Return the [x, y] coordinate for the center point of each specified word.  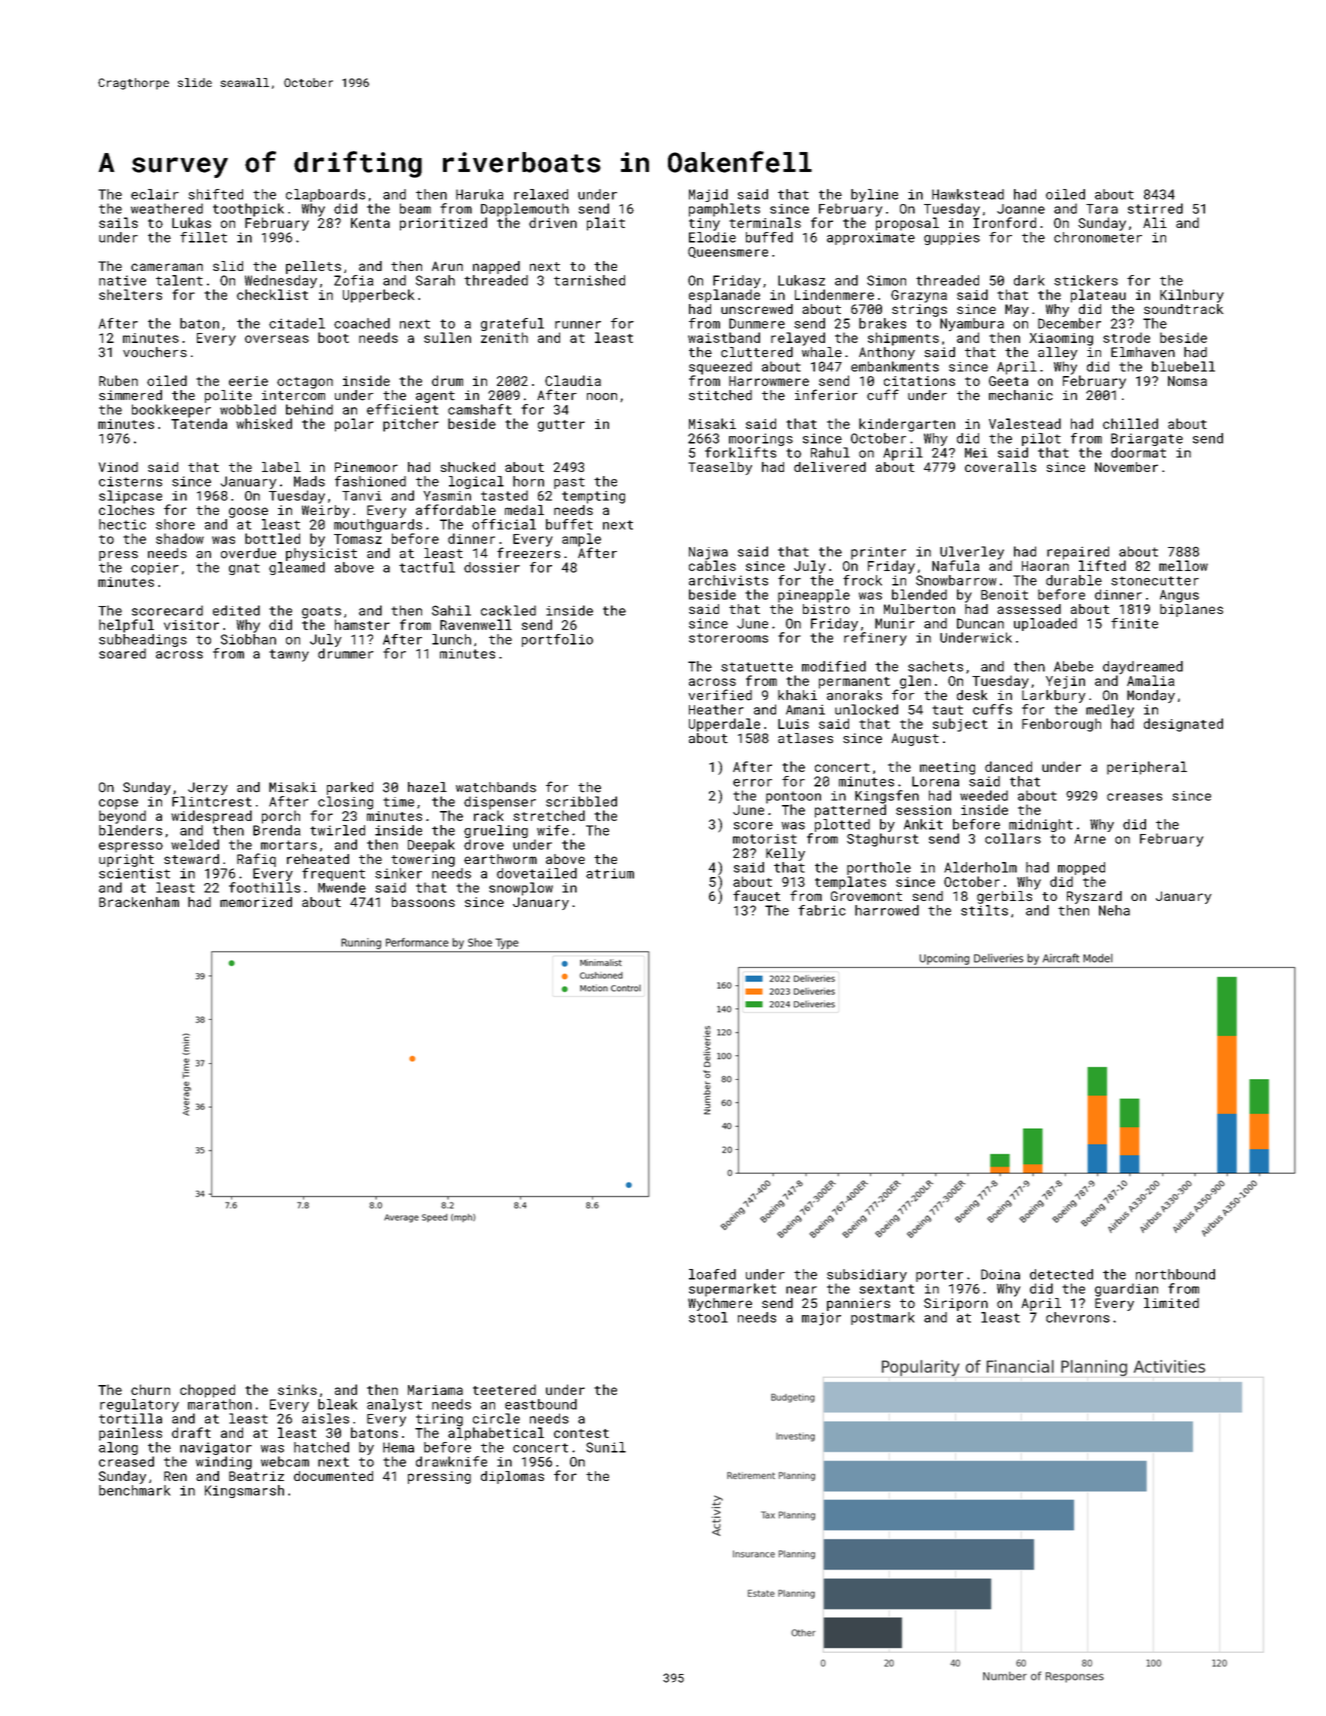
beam [415, 208]
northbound [1175, 1274]
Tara [1102, 209]
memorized [256, 902]
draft [191, 1432]
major [821, 1319]
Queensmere [728, 252]
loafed [712, 1274]
